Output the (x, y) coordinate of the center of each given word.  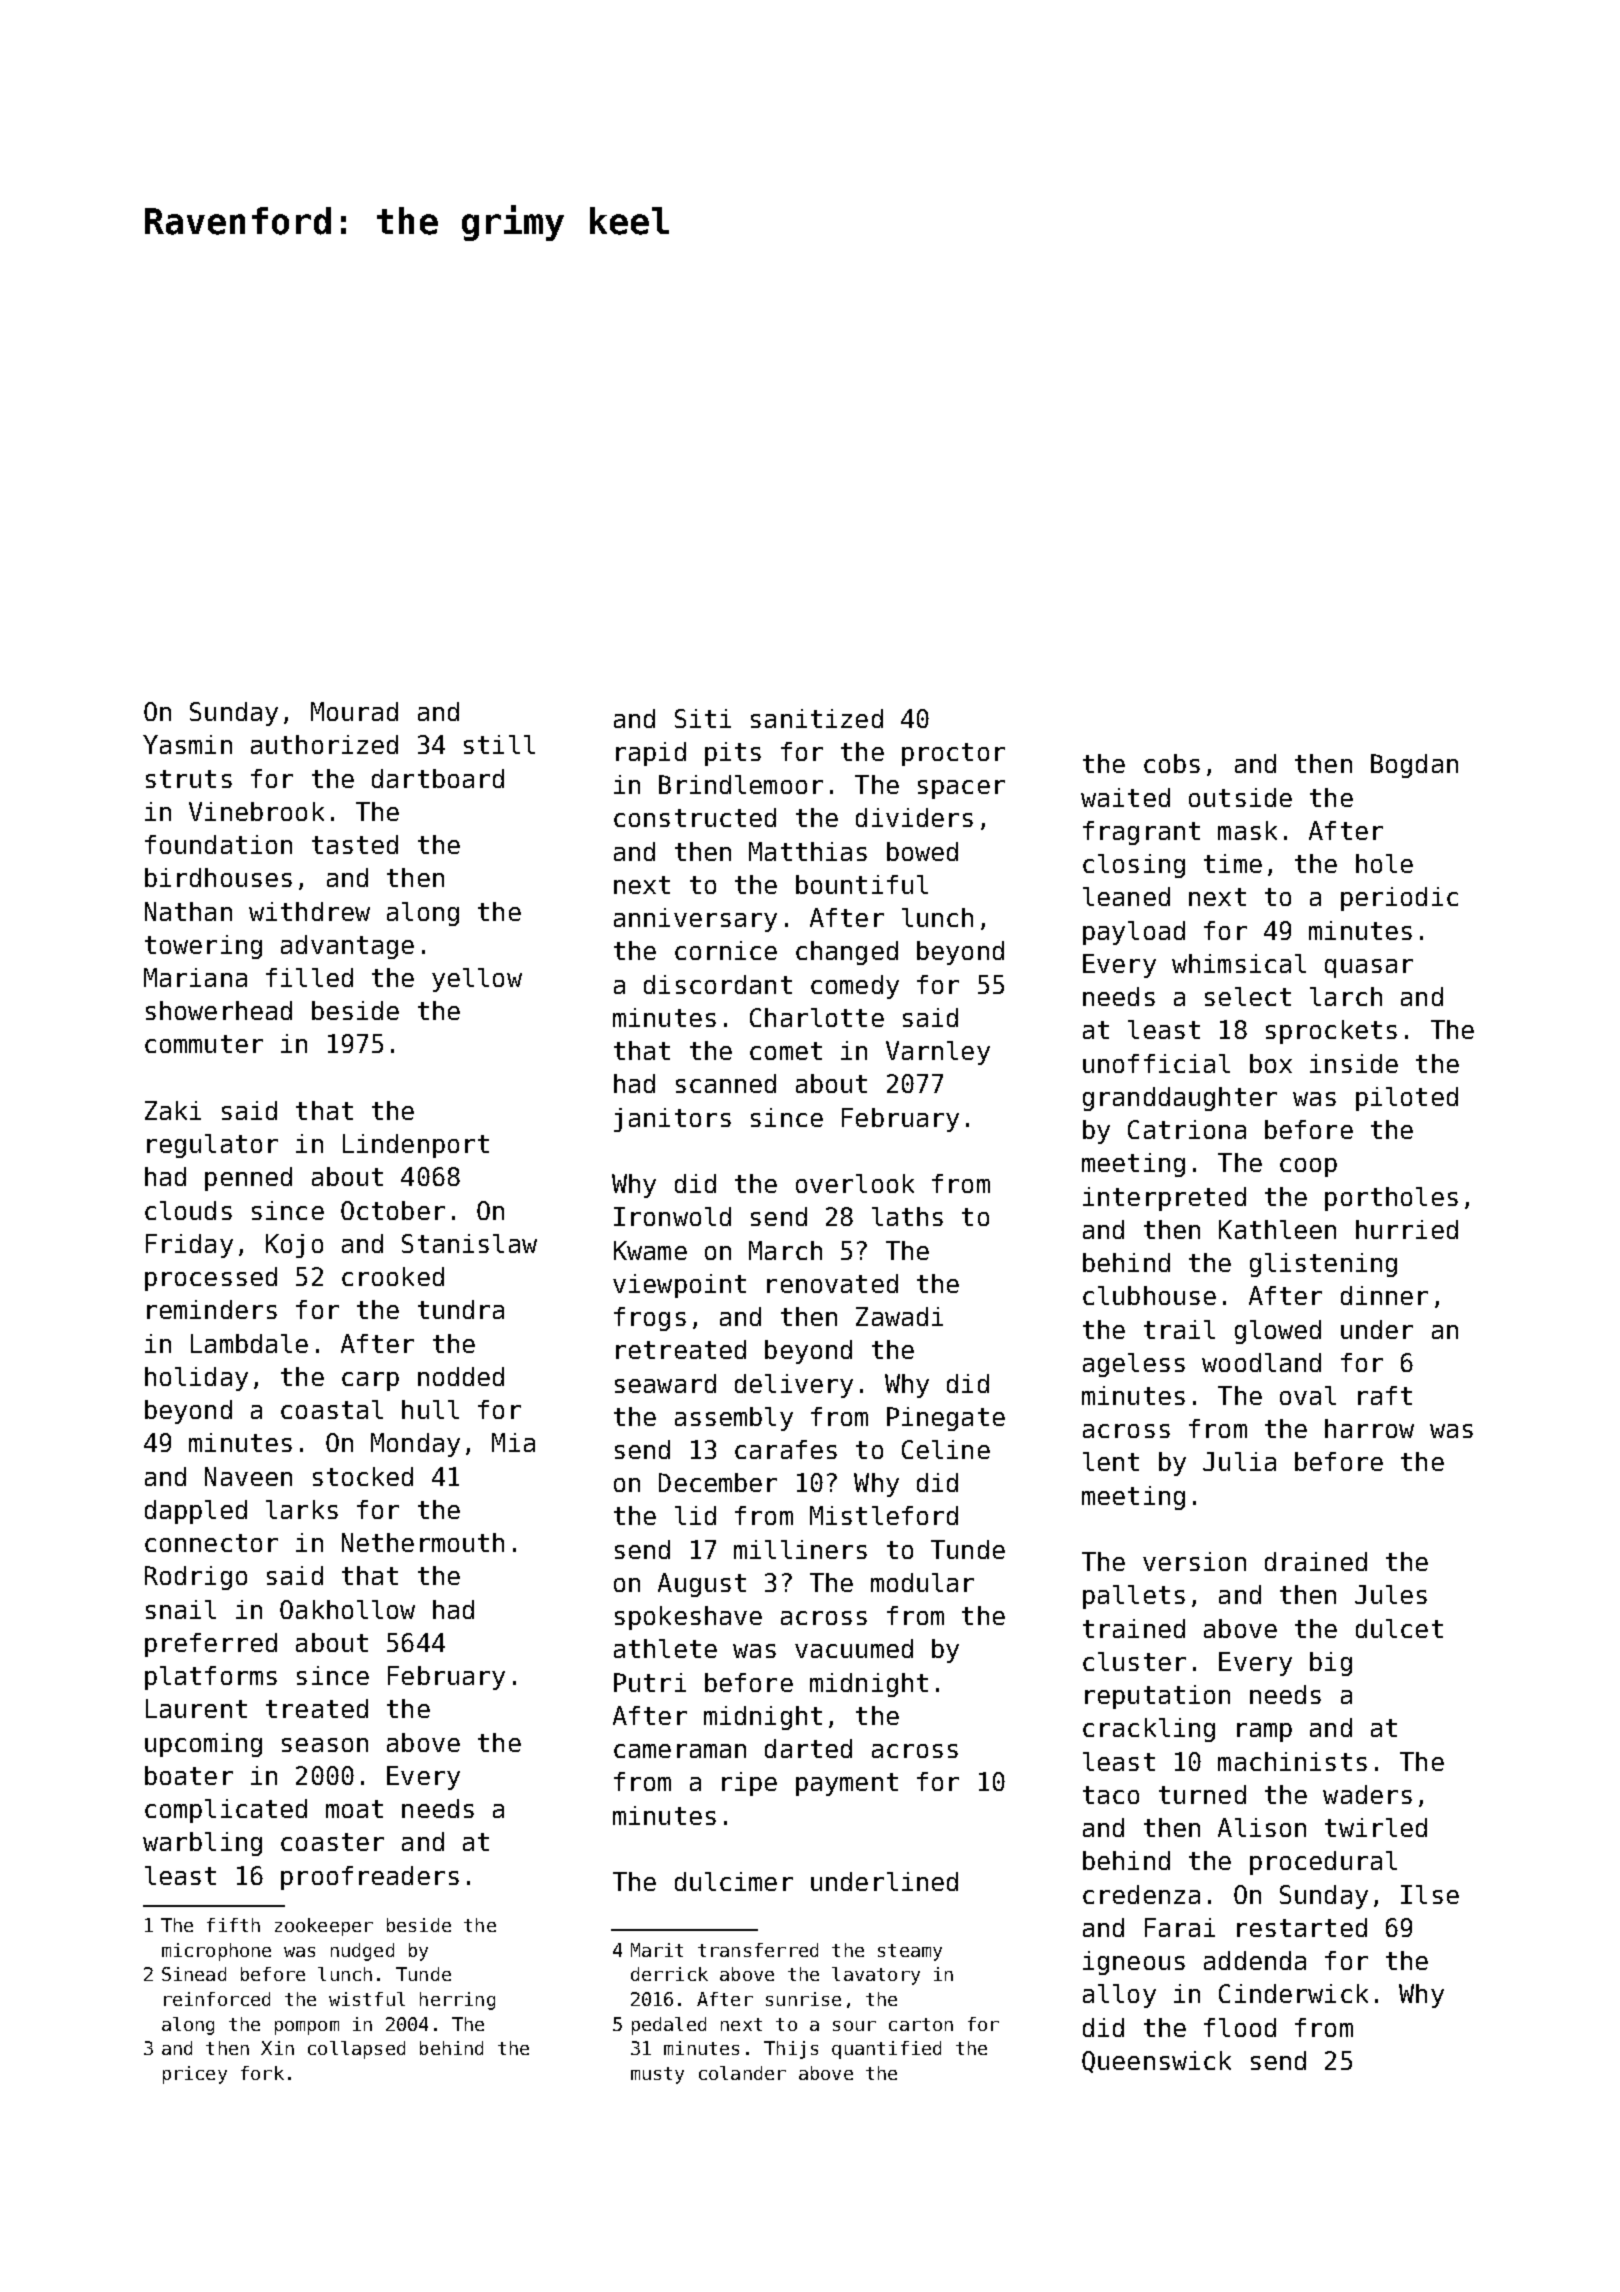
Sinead (194, 1974)
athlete (665, 1648)
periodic (1399, 899)
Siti (703, 718)
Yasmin (187, 744)
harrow (1369, 1428)
